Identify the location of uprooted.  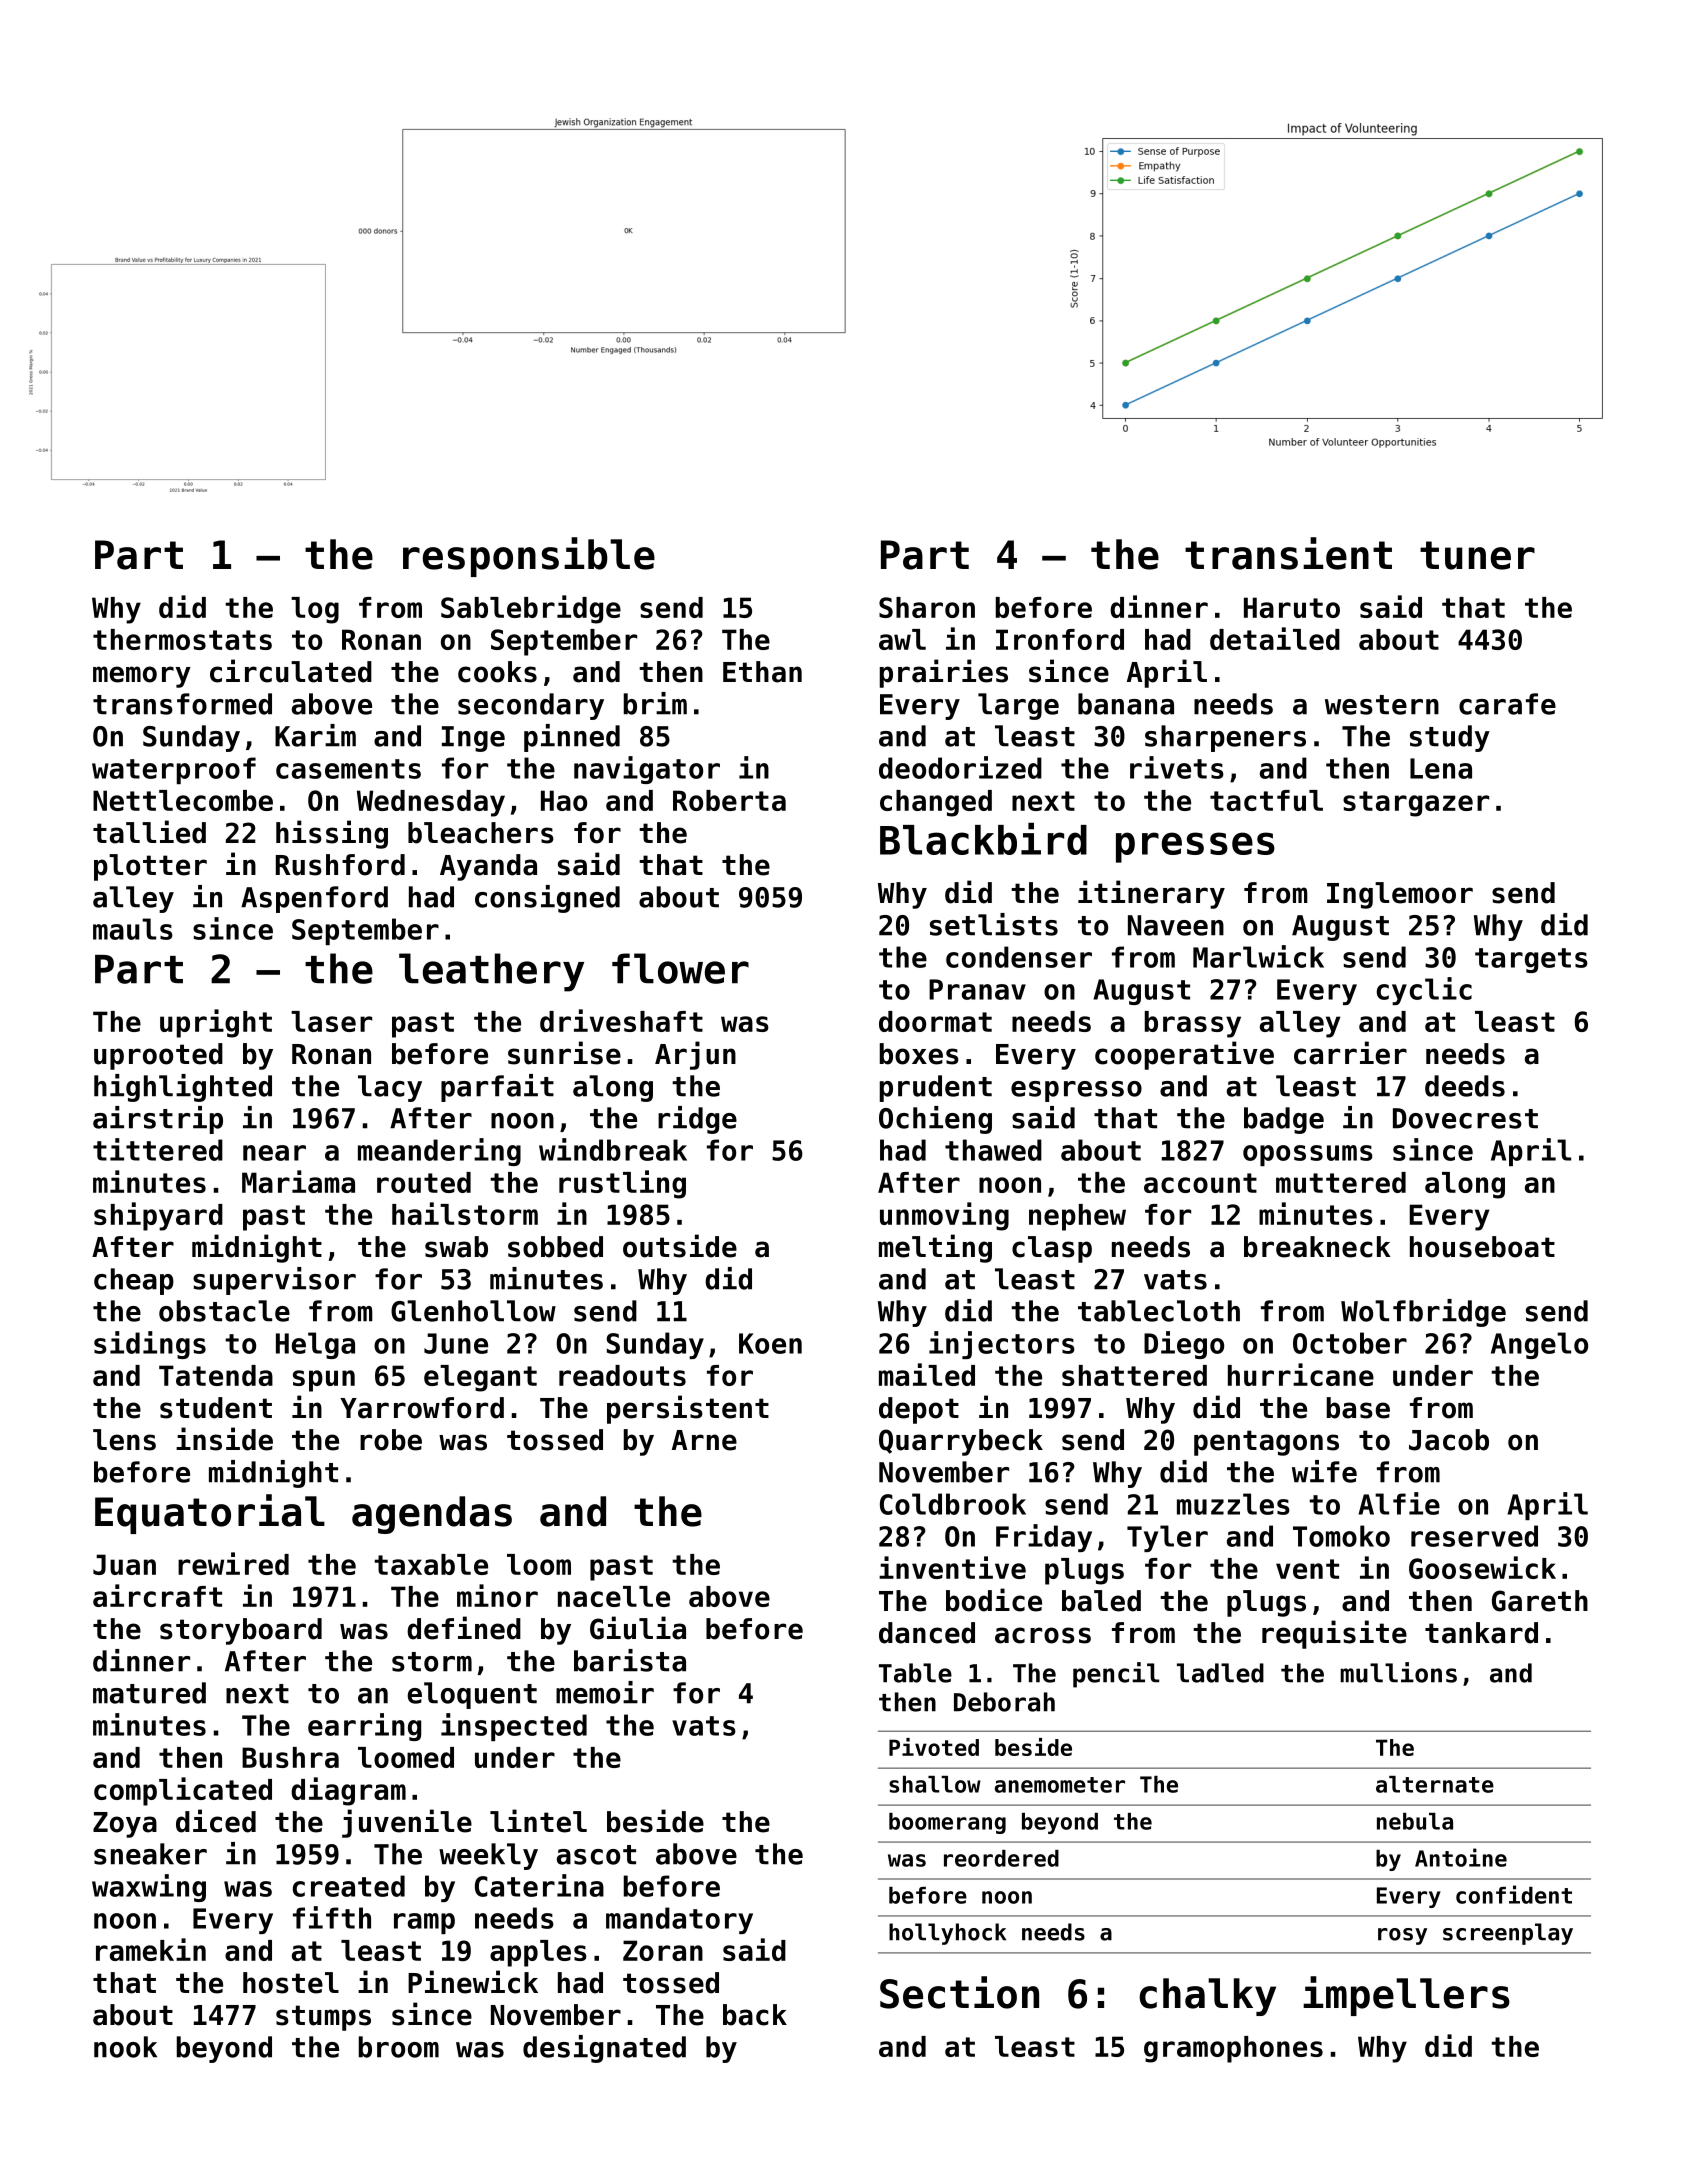
(158, 1056).
